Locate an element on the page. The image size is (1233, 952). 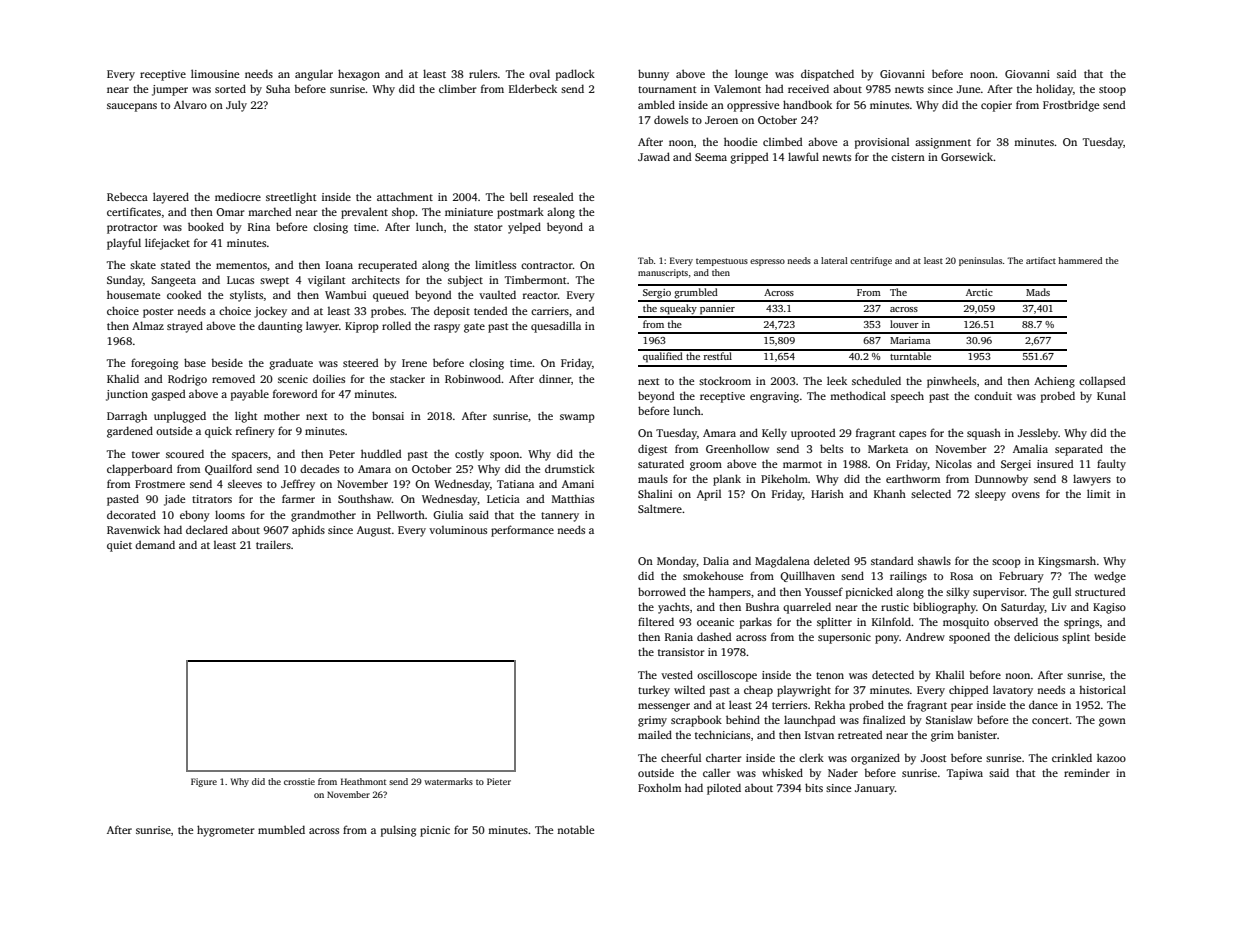
collapsed is located at coordinates (1102, 382).
